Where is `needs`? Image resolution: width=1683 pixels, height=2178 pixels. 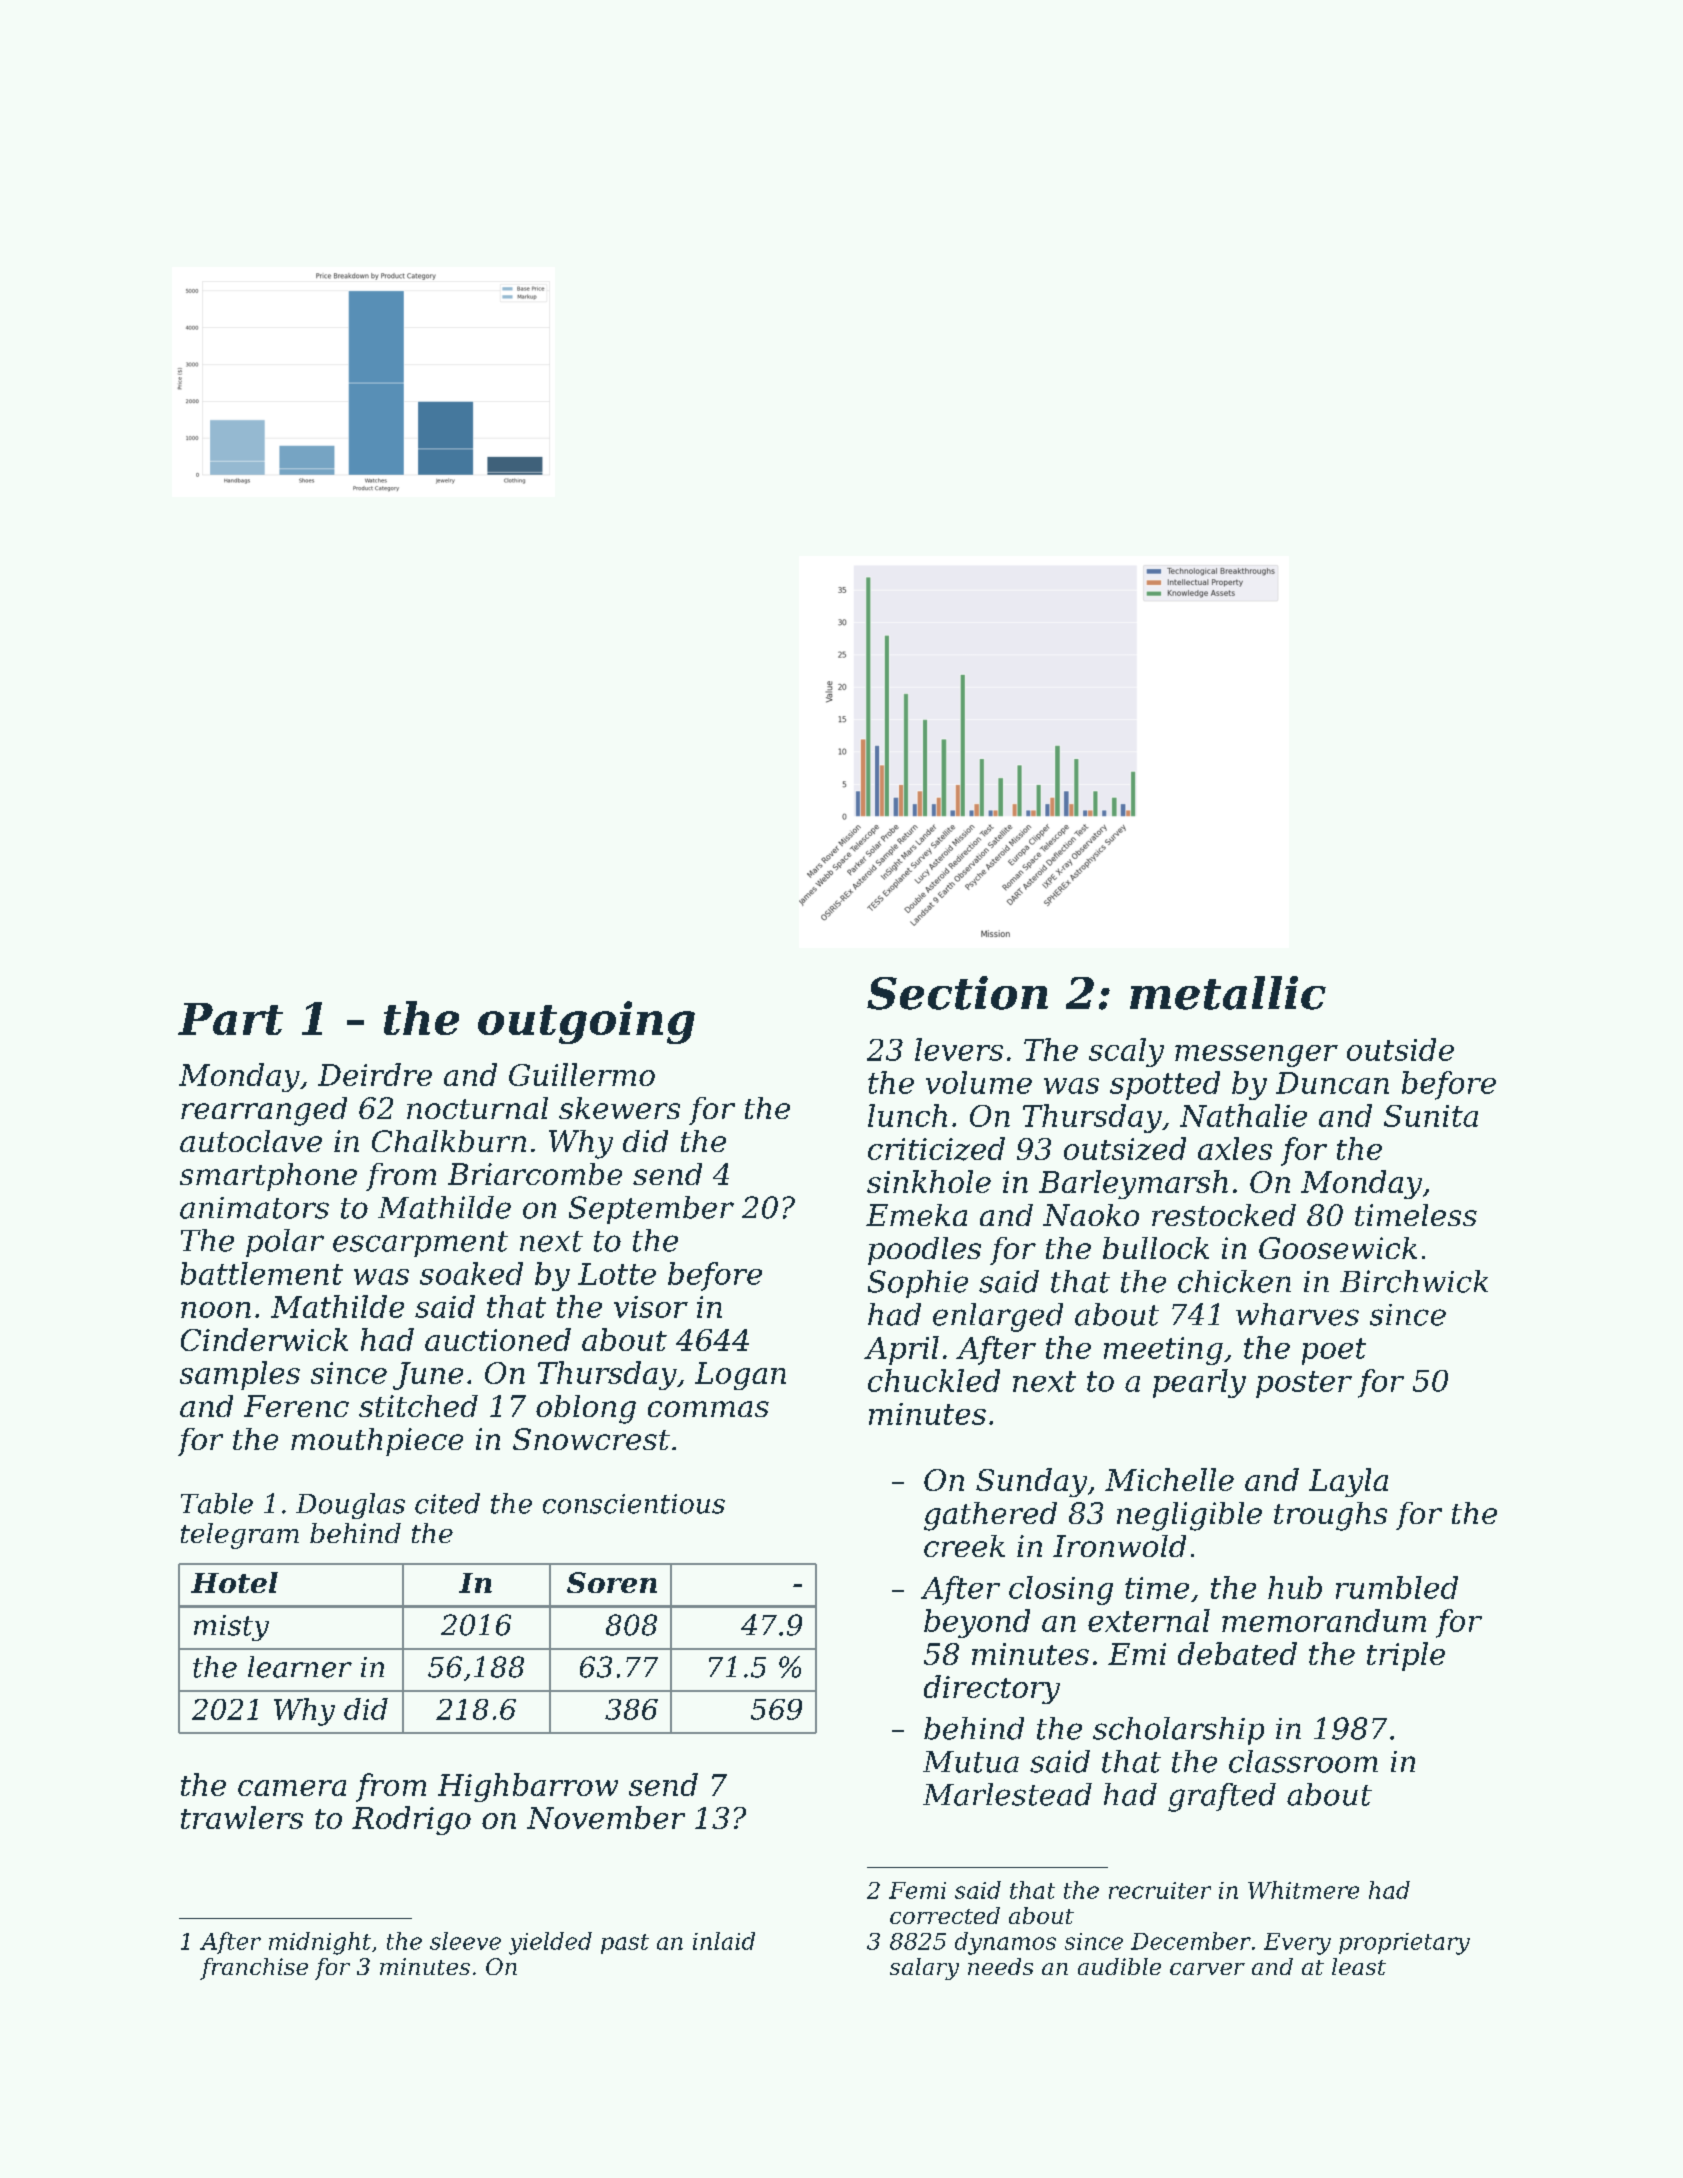 needs is located at coordinates (1000, 1966).
